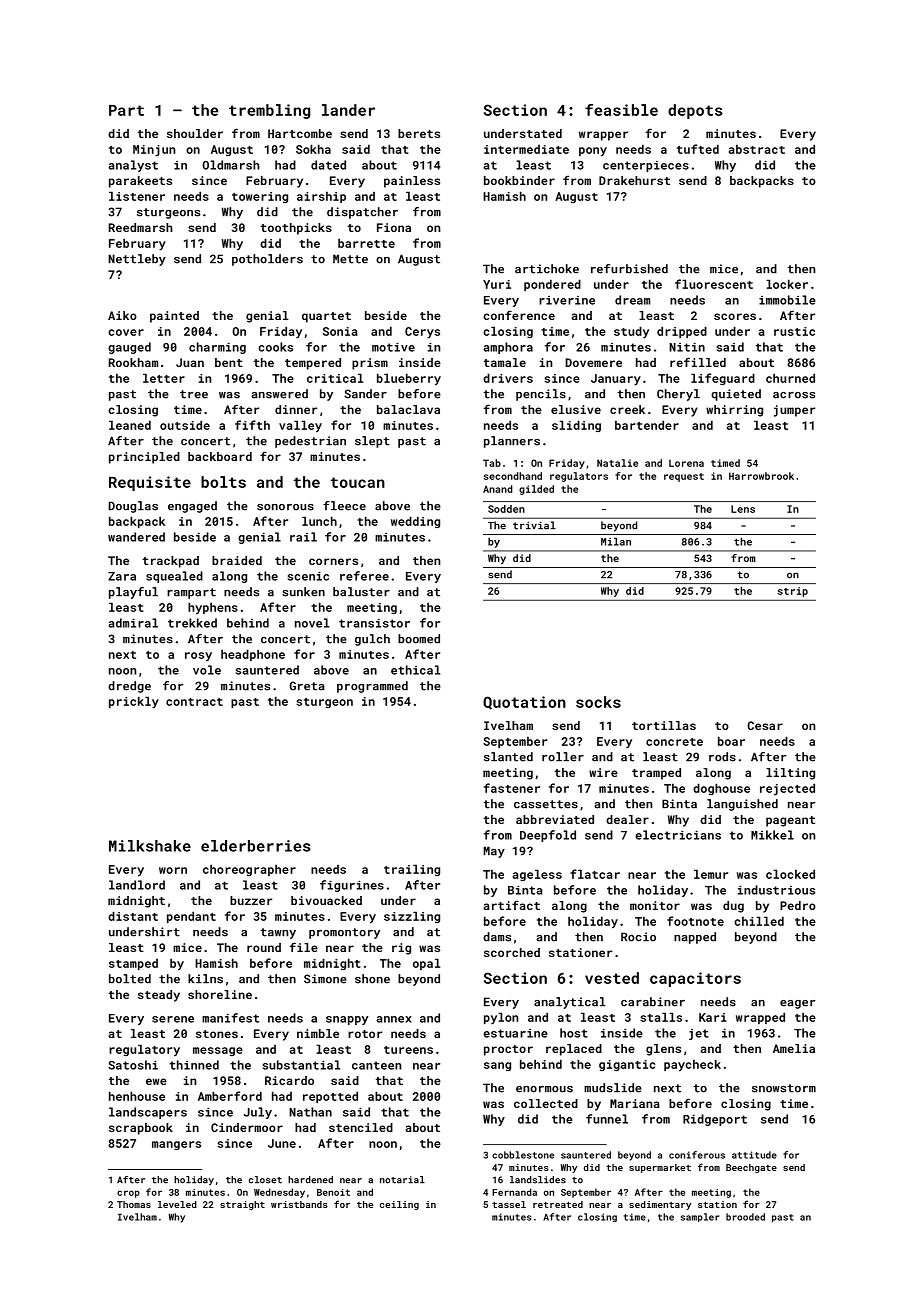 The image size is (924, 1308). I want to click on feasible, so click(621, 110).
